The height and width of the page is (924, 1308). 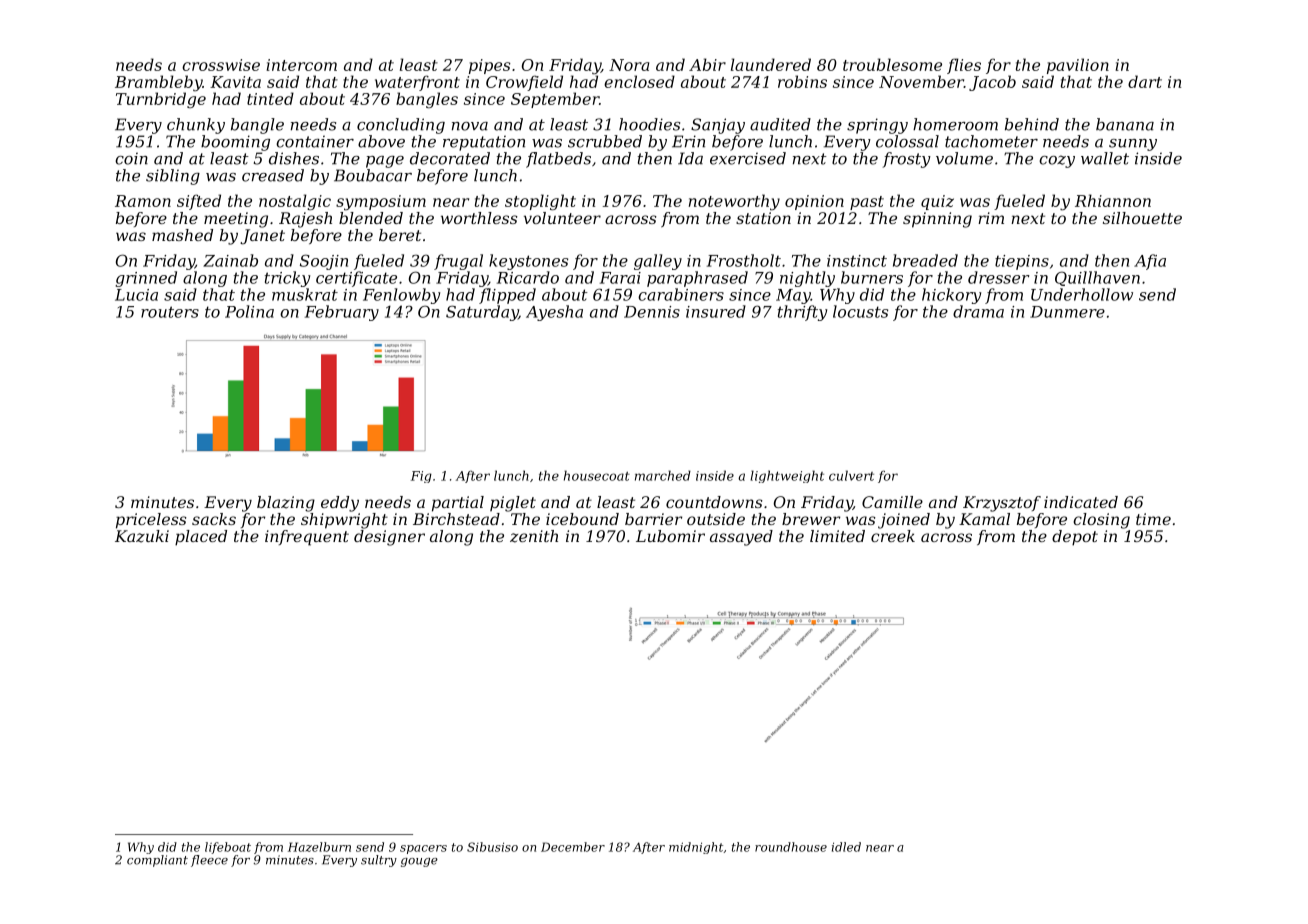 What do you see at coordinates (1081, 502) in the page?
I see `indicated` at bounding box center [1081, 502].
